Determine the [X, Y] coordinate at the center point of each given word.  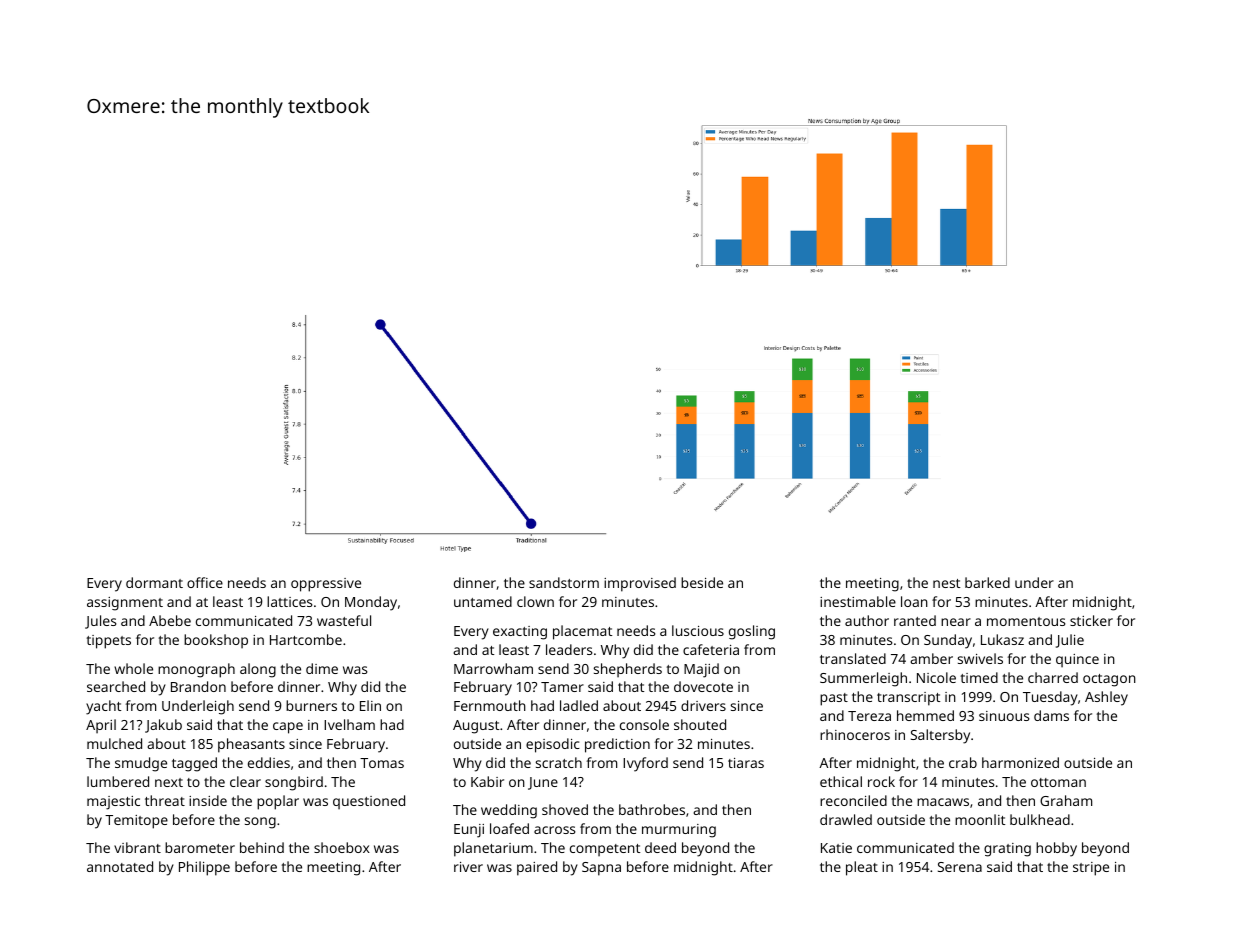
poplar [278, 802]
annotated [120, 866]
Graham [1066, 800]
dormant [154, 582]
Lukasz [1002, 639]
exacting [520, 633]
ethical [841, 781]
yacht [103, 707]
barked [987, 582]
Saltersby [940, 736]
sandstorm [564, 582]
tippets [109, 642]
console [644, 724]
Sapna [601, 869]
